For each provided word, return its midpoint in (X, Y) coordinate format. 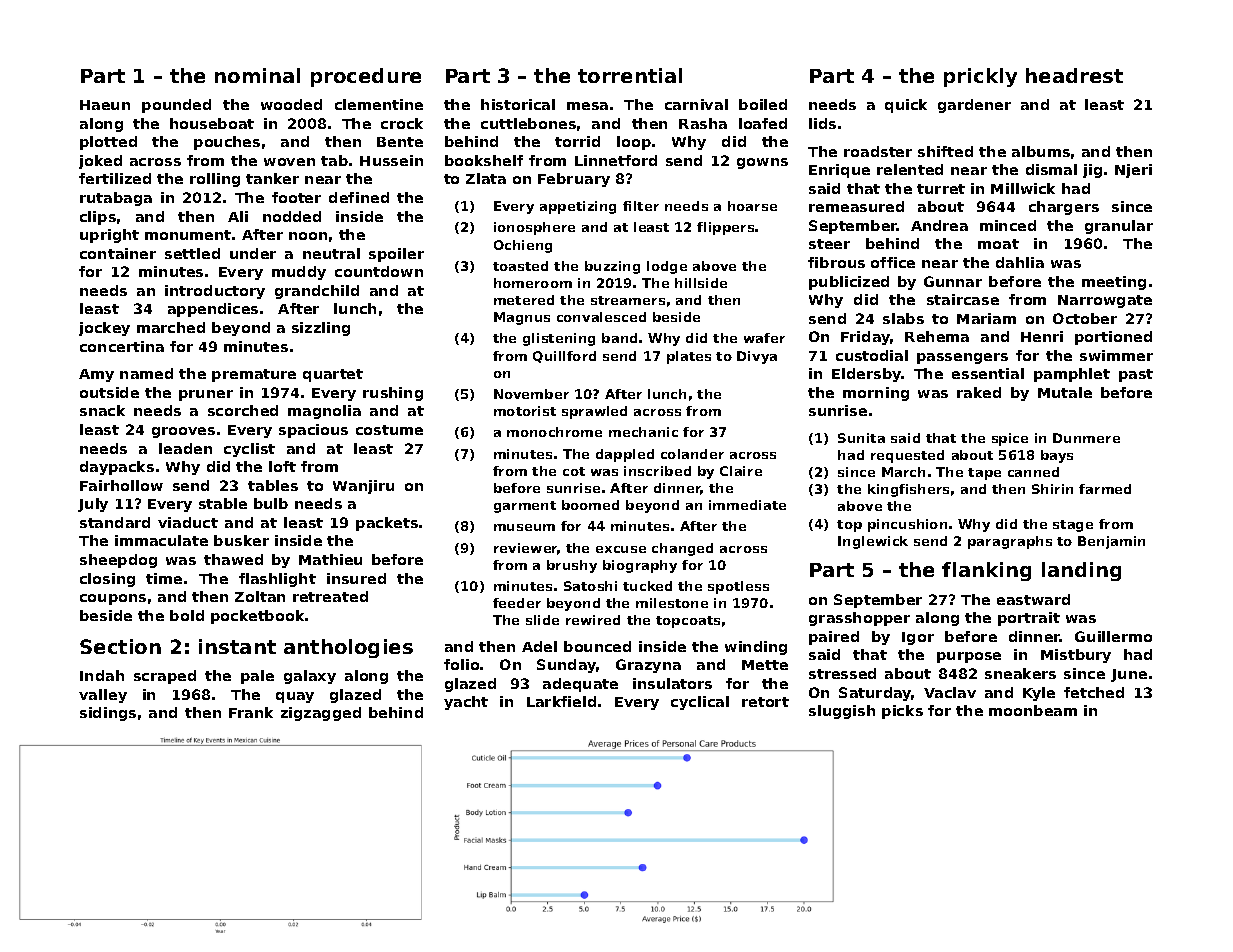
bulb (271, 503)
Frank (251, 712)
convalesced (601, 317)
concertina (122, 346)
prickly (980, 77)
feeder (517, 603)
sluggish (842, 712)
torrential (630, 75)
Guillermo (1113, 636)
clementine (379, 104)
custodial (872, 355)
